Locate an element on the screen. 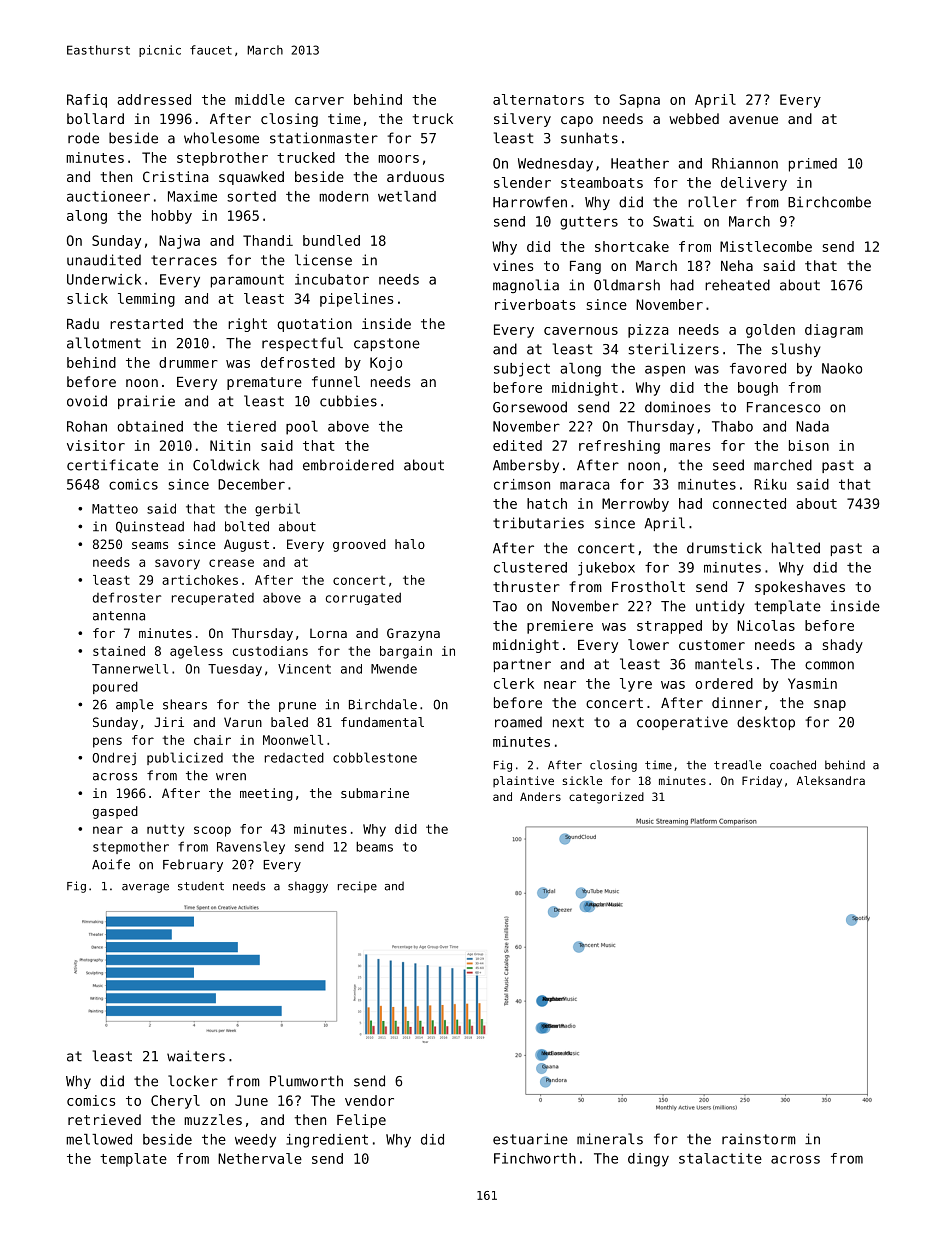  mellowed is located at coordinates (99, 1139).
